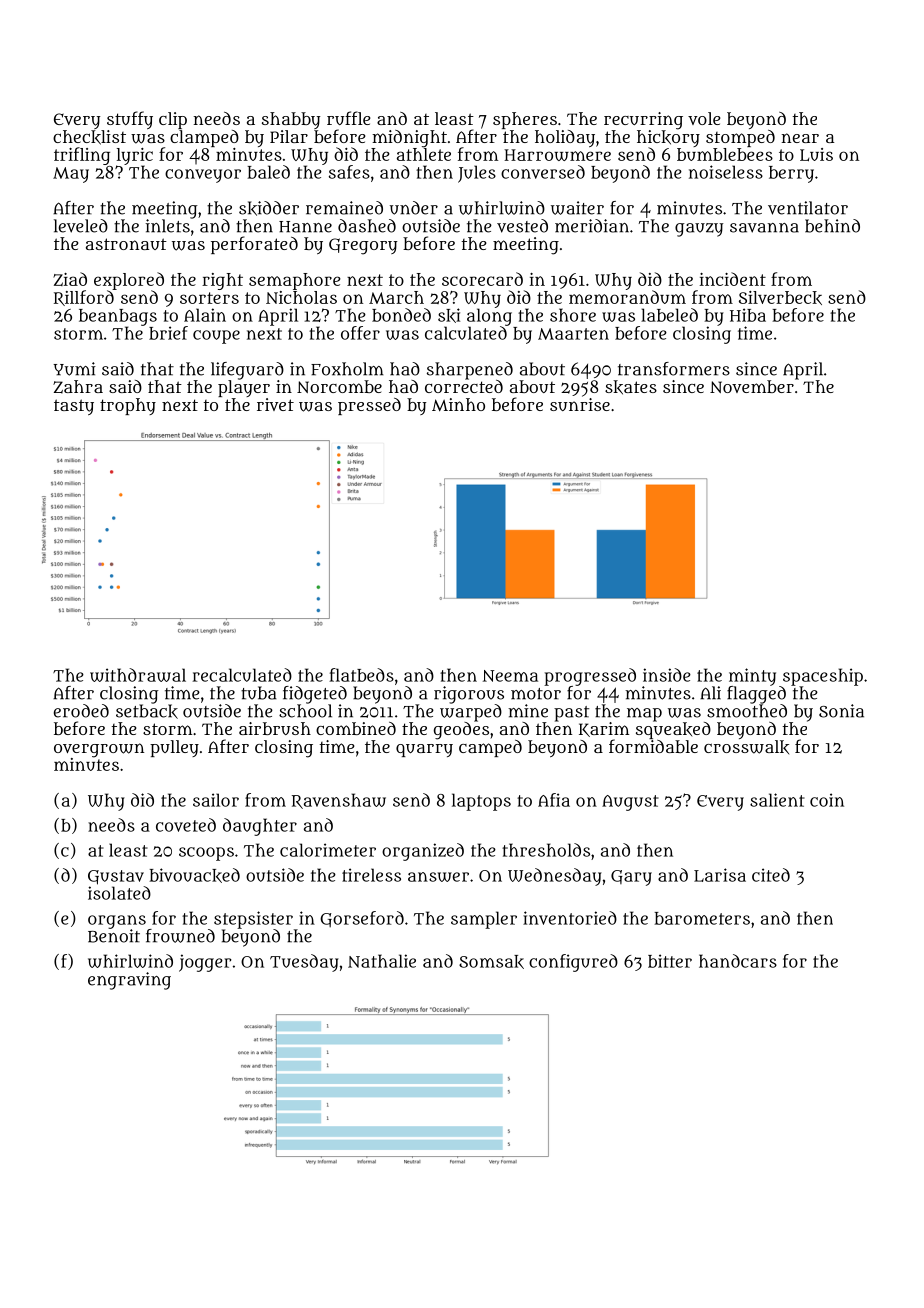  I want to click on recurring, so click(643, 121).
